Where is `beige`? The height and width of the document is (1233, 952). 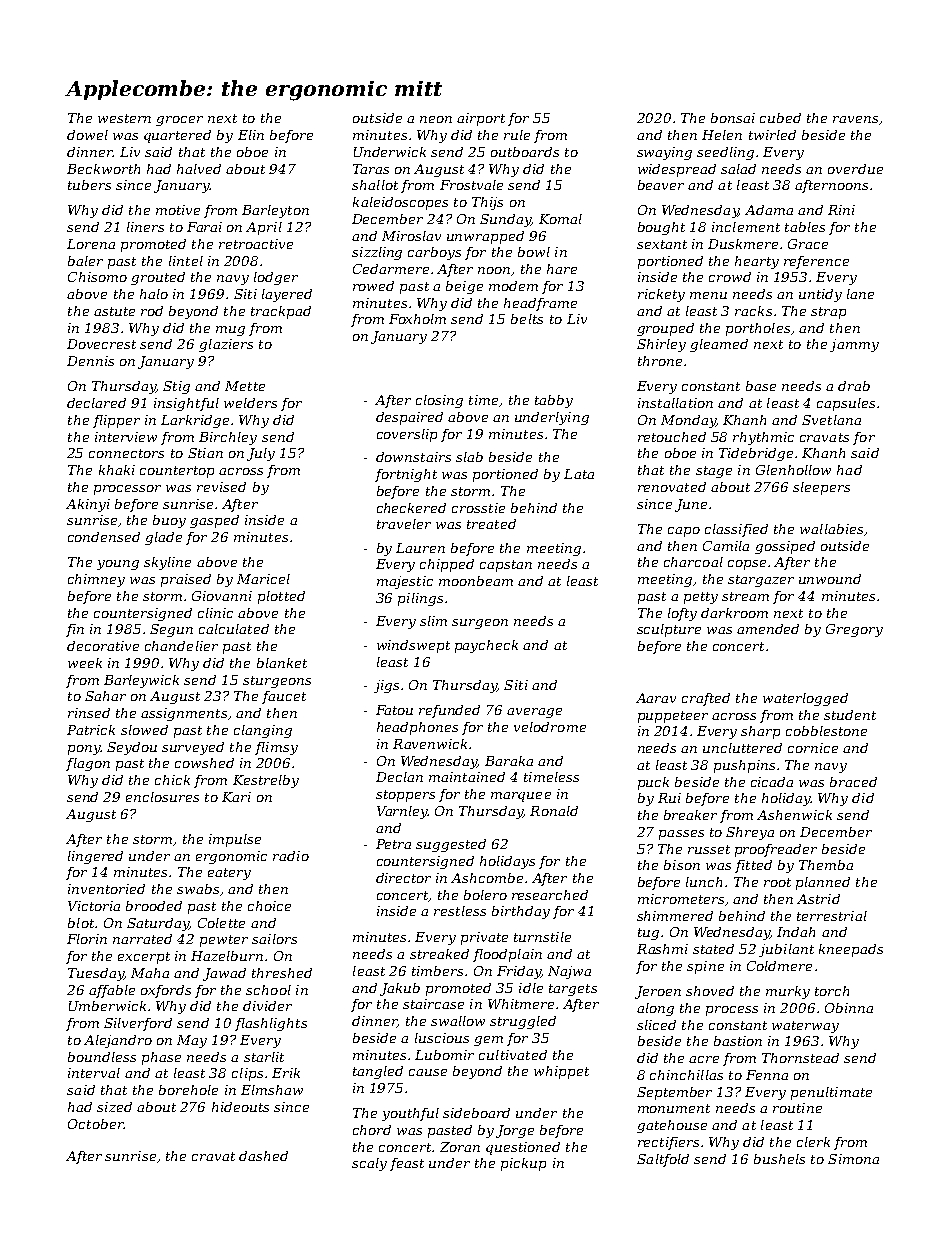
beige is located at coordinates (464, 287).
